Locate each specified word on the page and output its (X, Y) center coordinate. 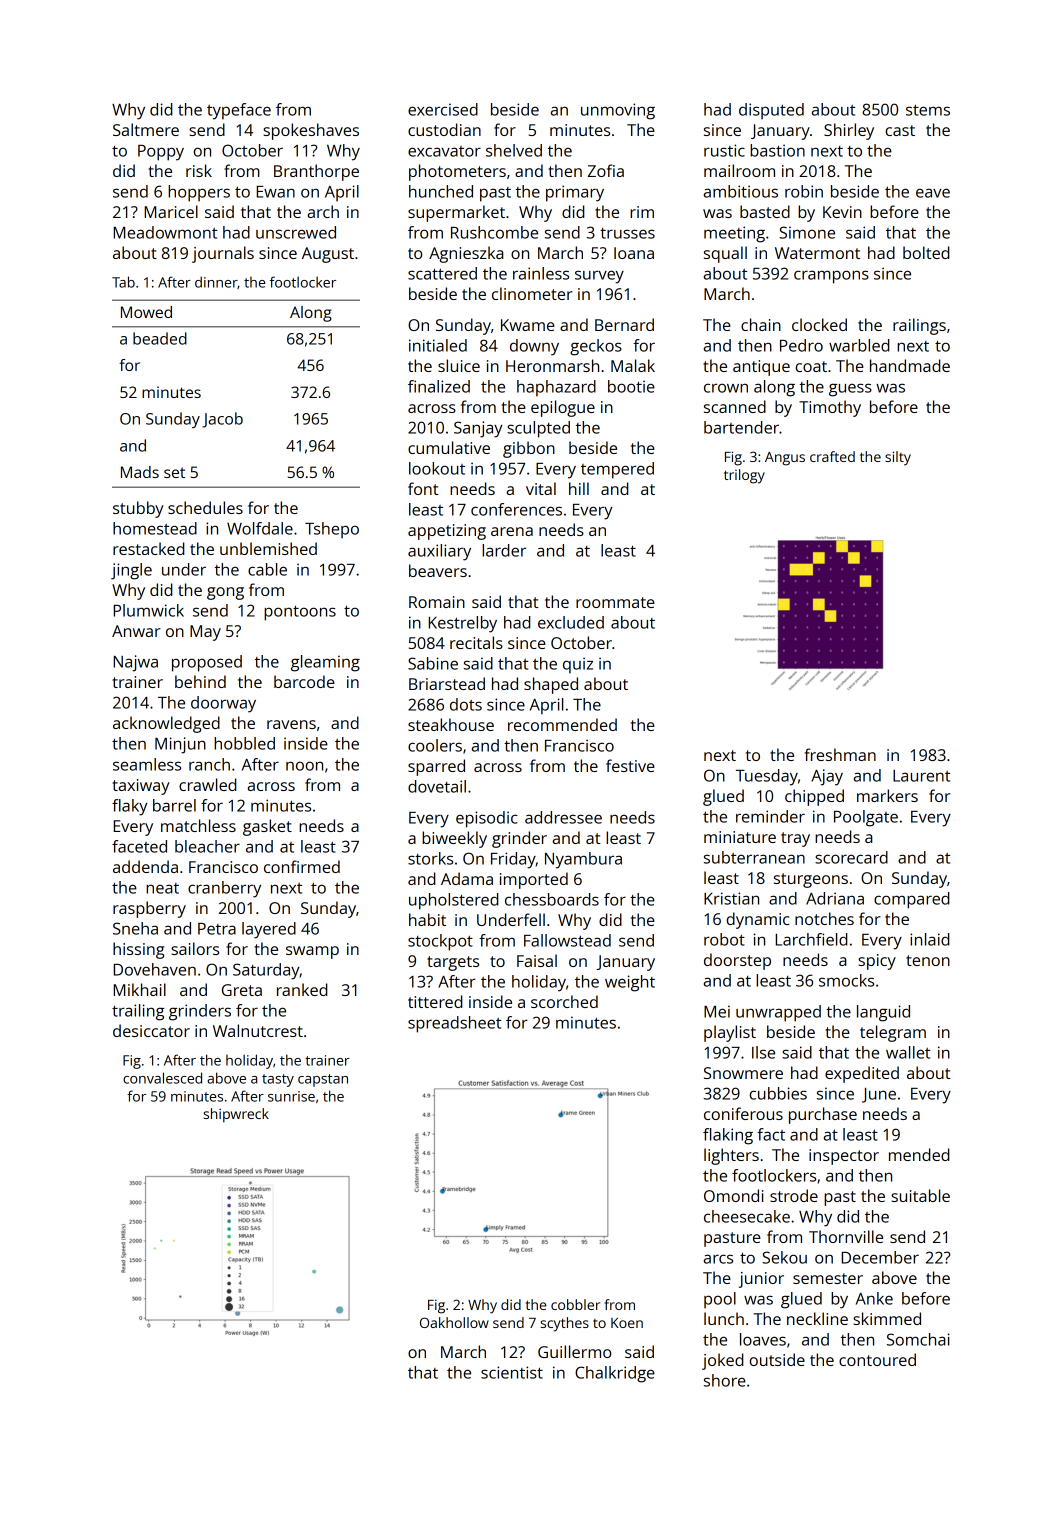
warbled (859, 345)
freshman (840, 754)
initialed (438, 345)
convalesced (162, 1078)
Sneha (135, 928)
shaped (551, 685)
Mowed (146, 312)
